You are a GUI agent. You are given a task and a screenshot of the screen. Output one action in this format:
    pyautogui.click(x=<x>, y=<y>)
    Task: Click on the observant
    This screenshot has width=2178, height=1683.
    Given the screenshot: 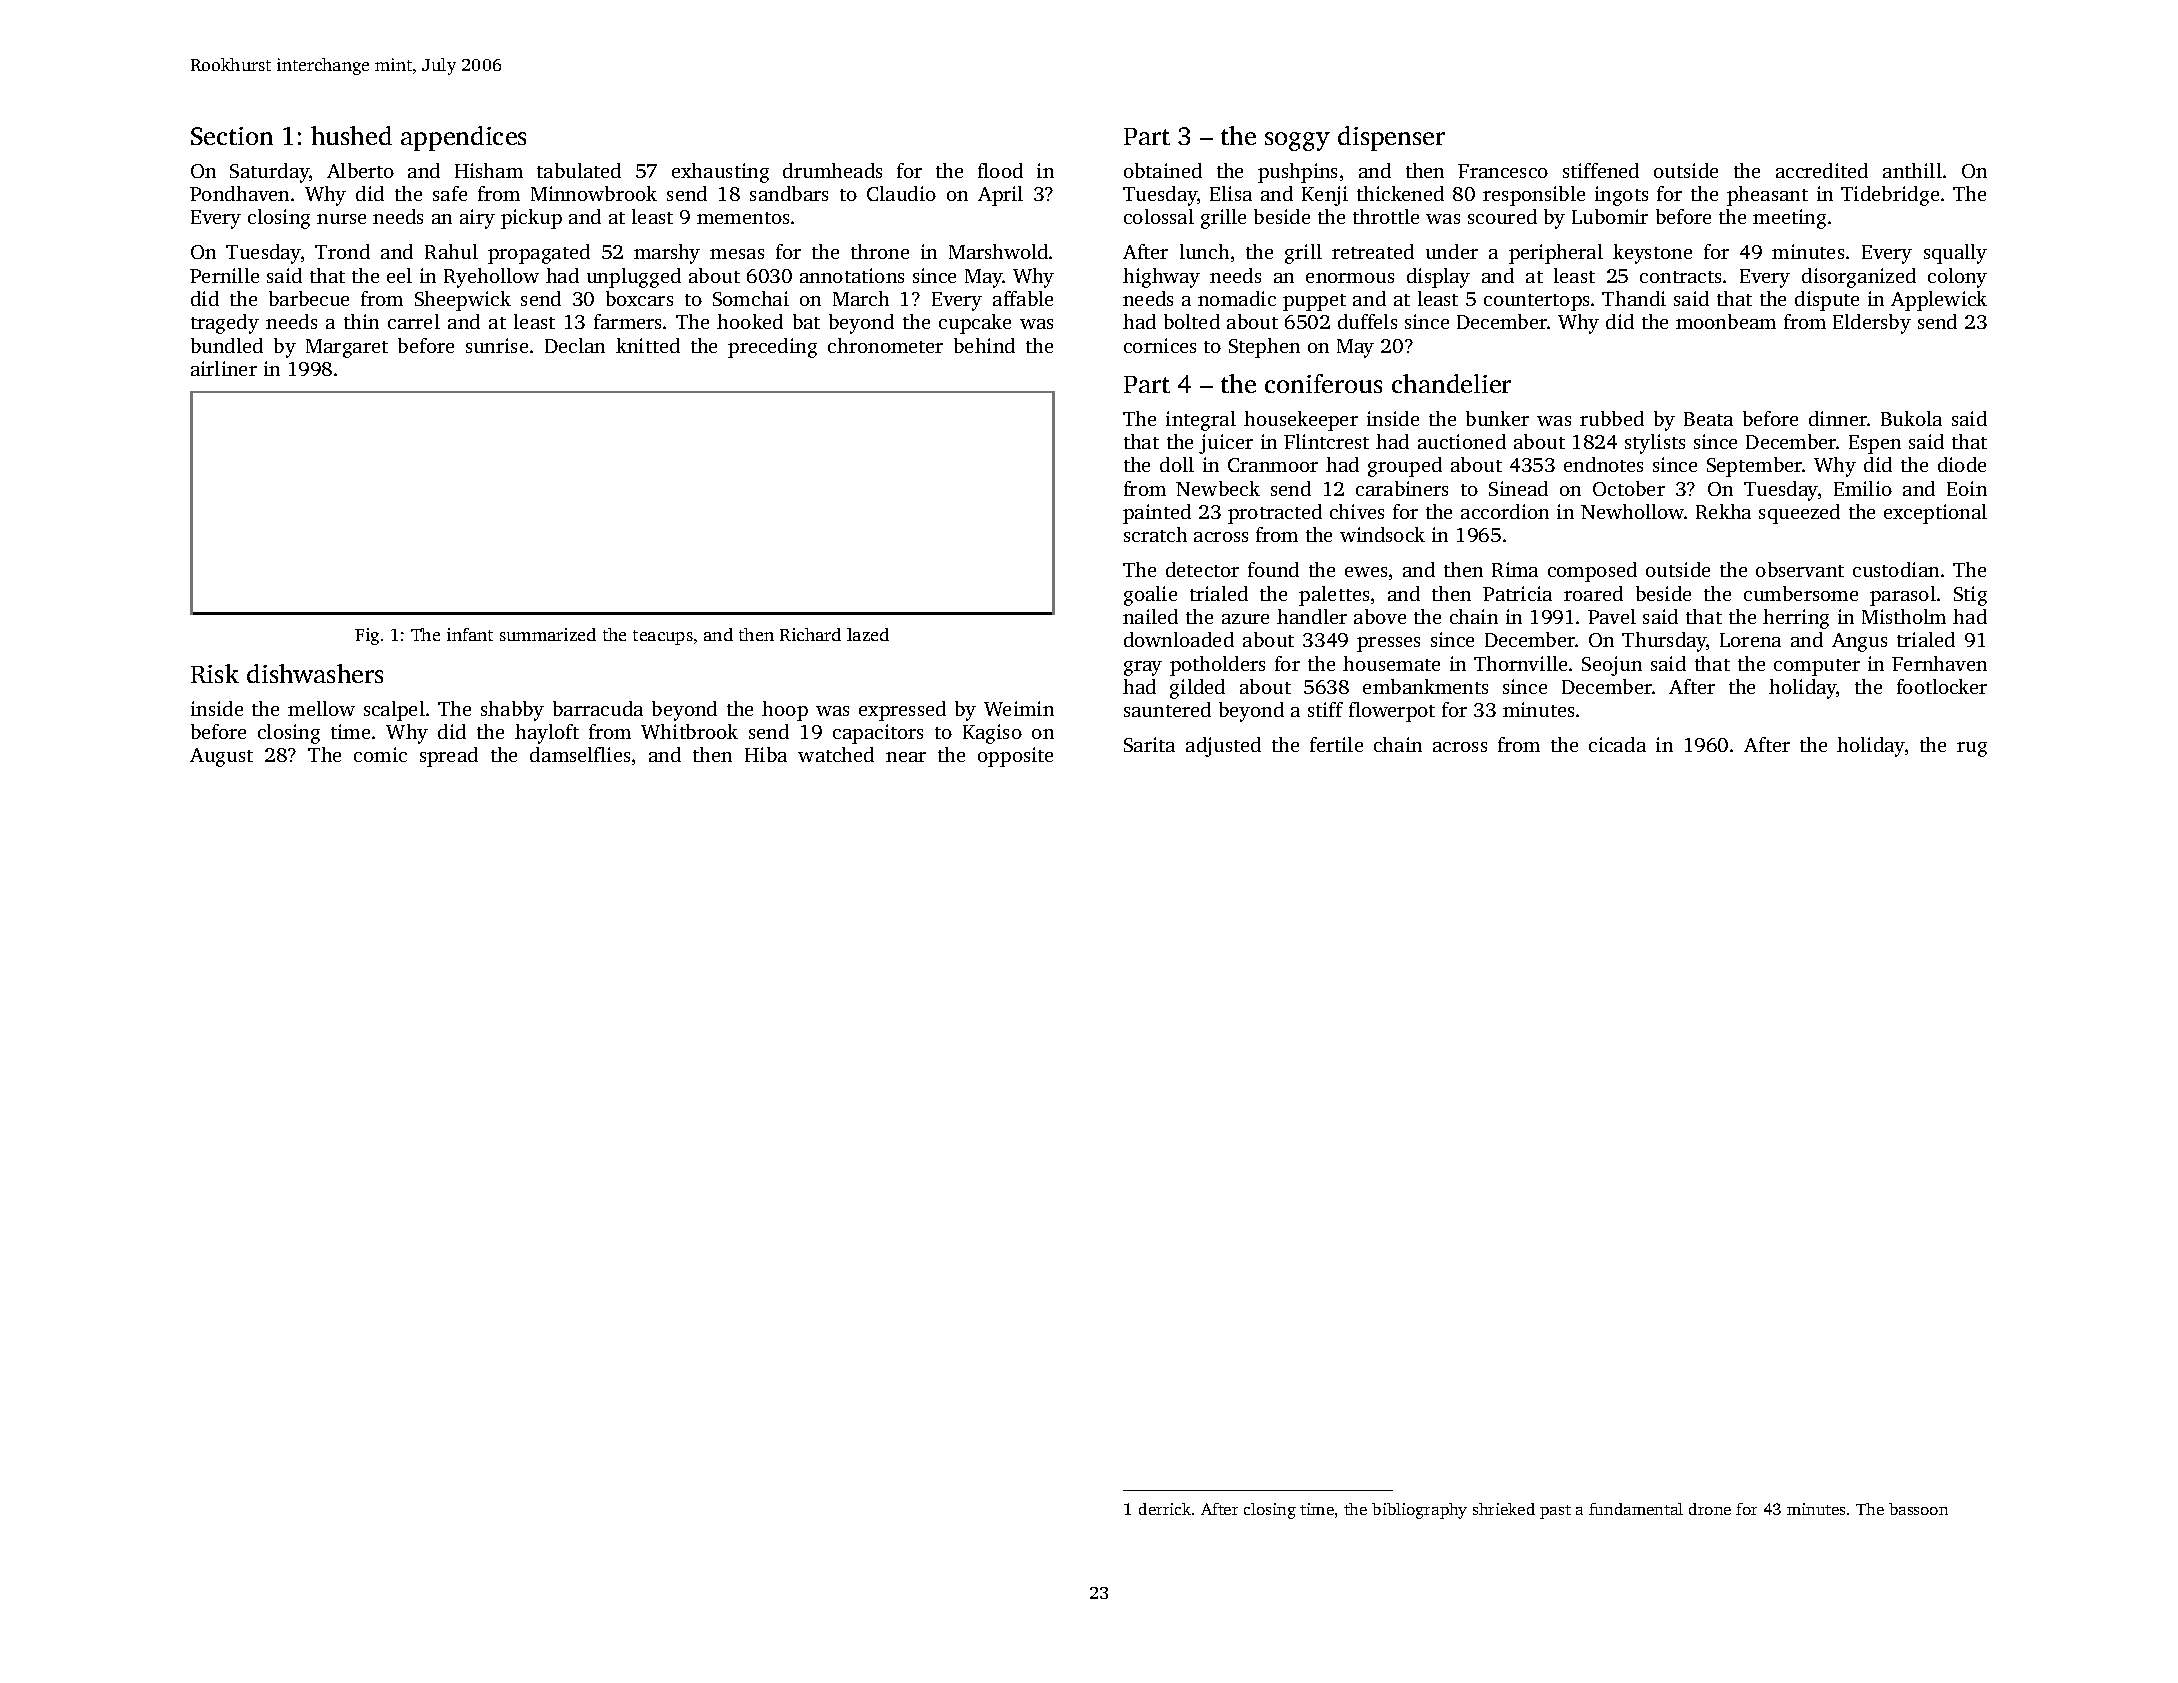 What is the action you would take?
    pyautogui.click(x=1800, y=569)
